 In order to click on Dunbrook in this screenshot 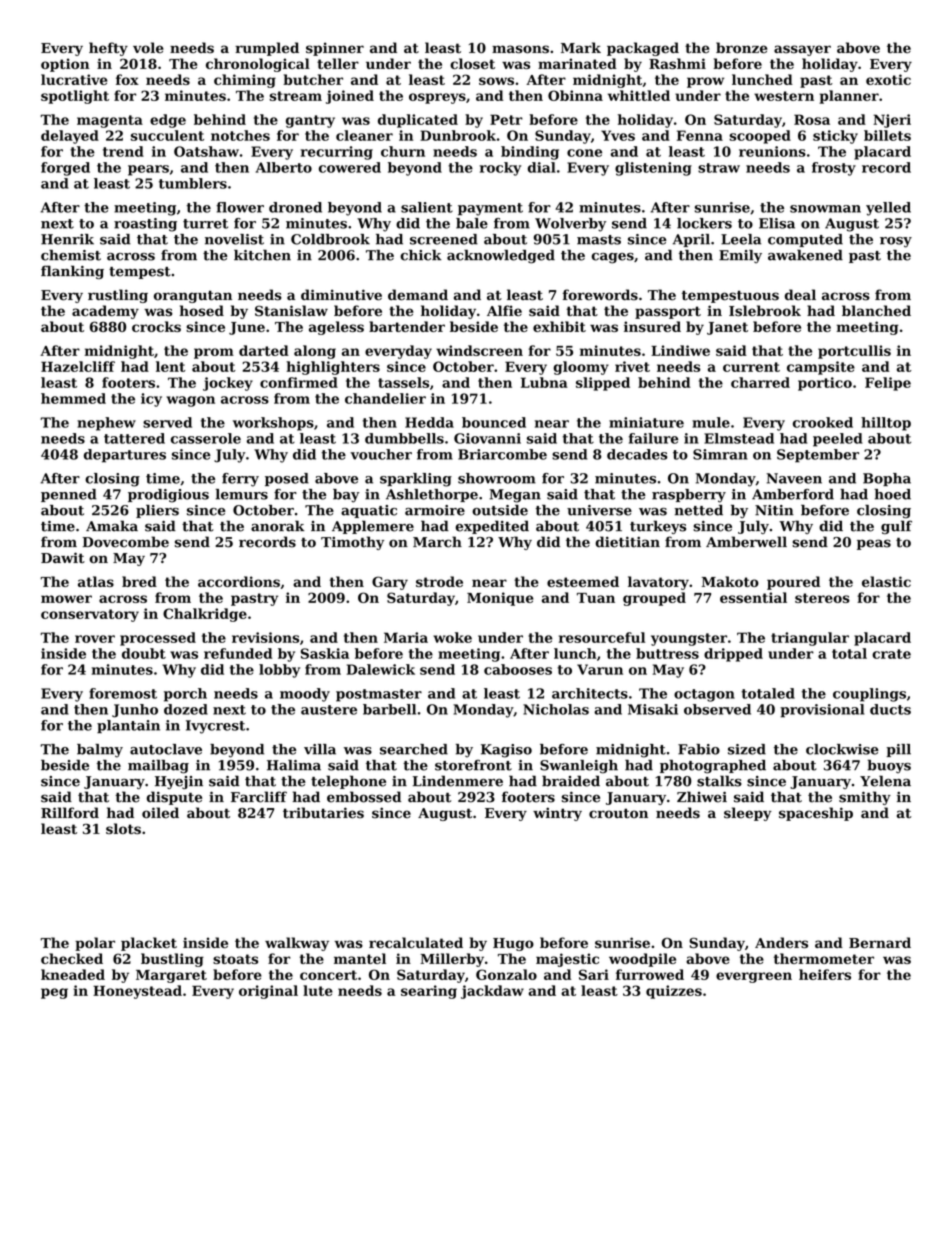, I will do `click(458, 135)`.
